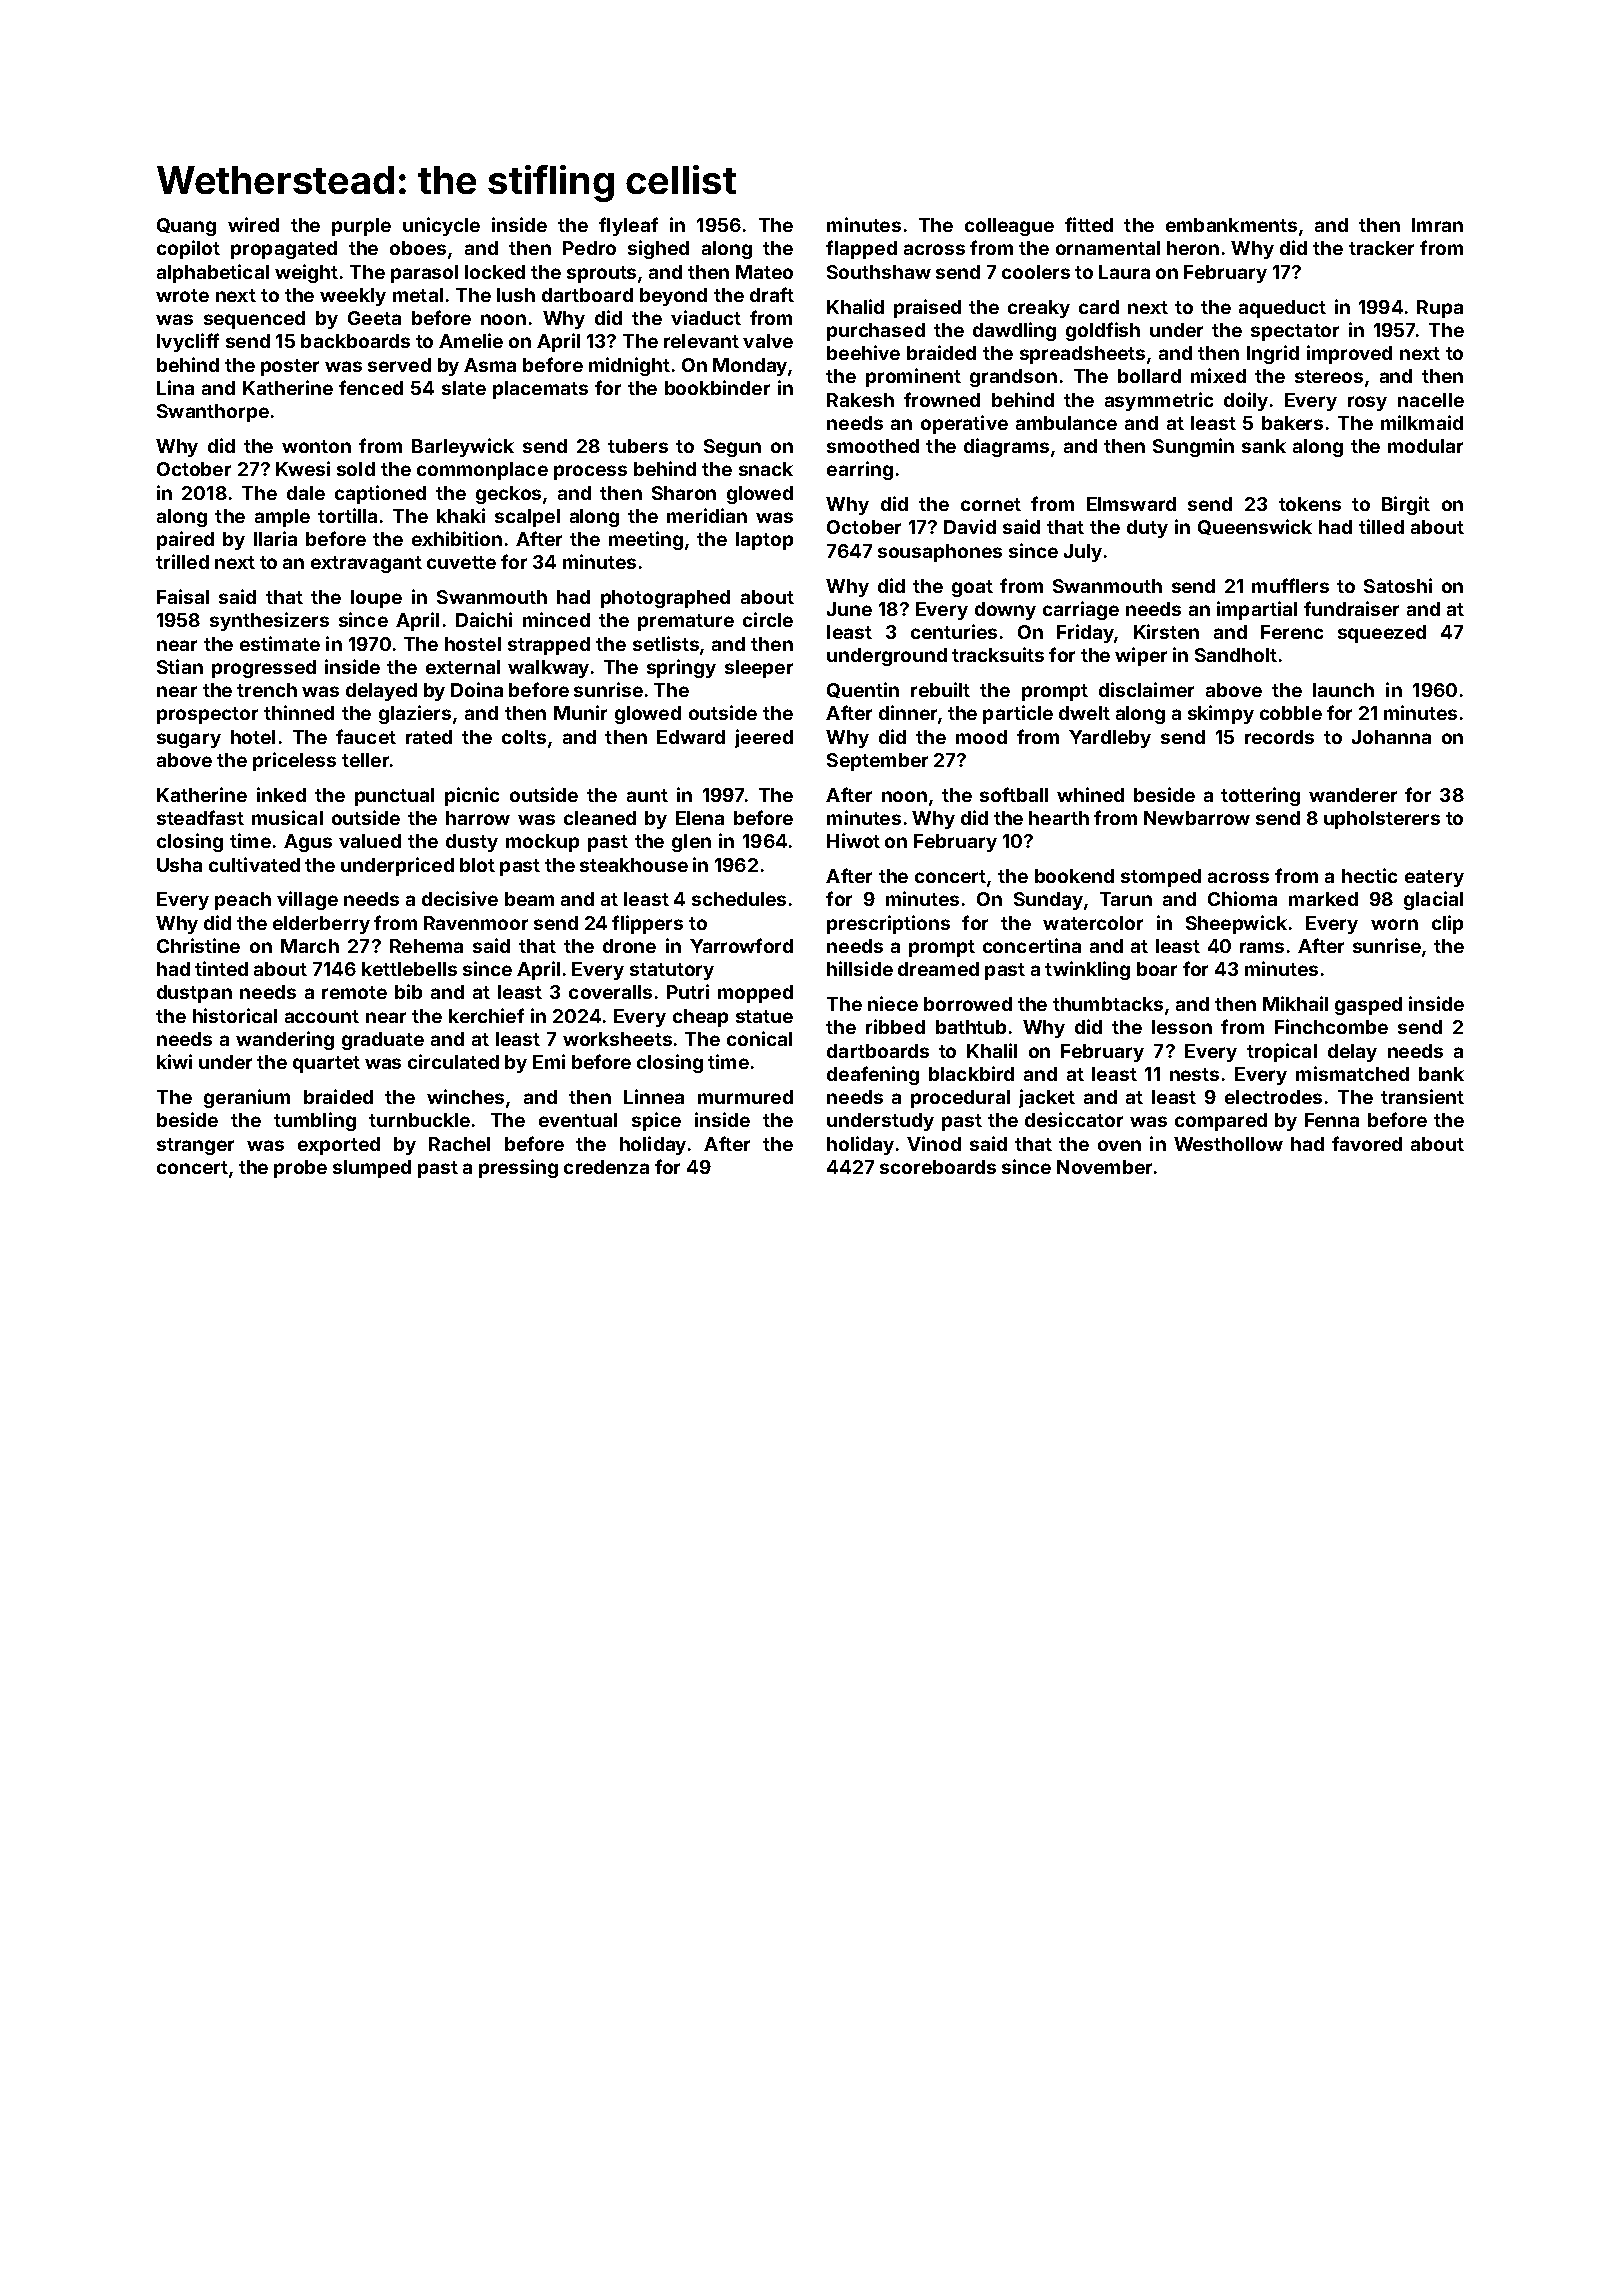 The image size is (1620, 2292). What do you see at coordinates (376, 599) in the document?
I see `loupe` at bounding box center [376, 599].
